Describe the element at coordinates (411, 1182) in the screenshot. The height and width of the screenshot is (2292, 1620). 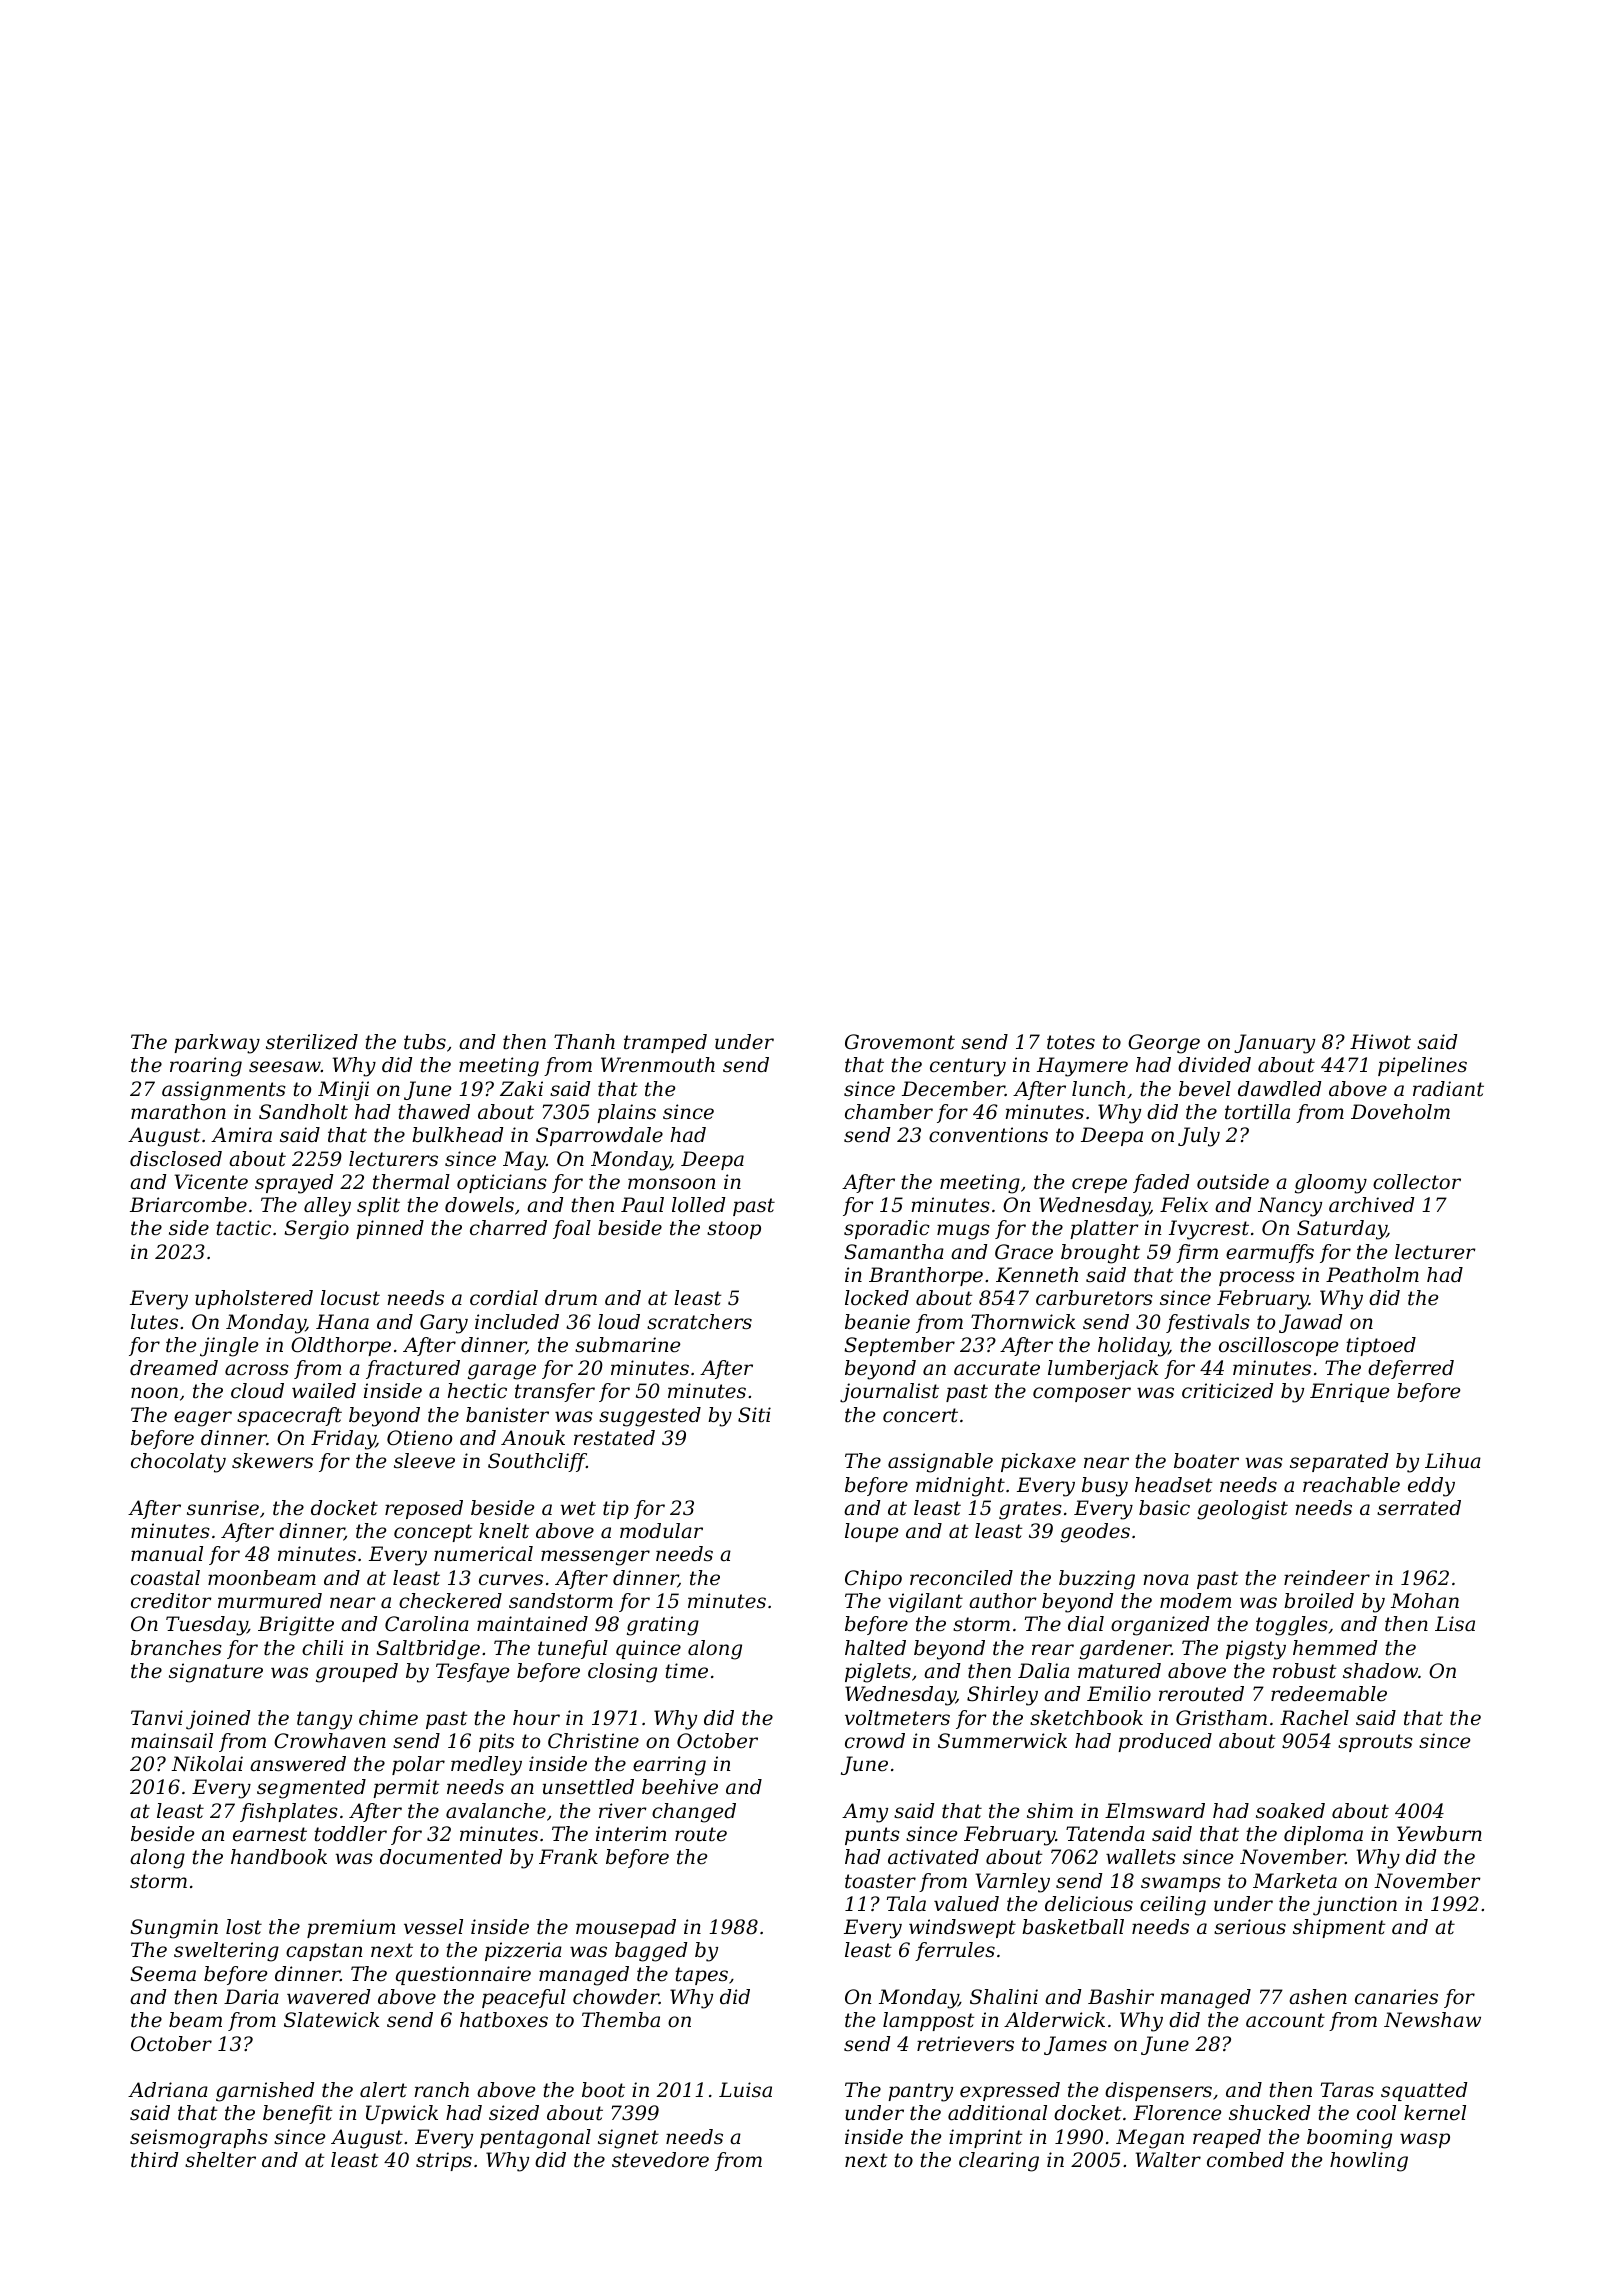
I see `thermal` at that location.
